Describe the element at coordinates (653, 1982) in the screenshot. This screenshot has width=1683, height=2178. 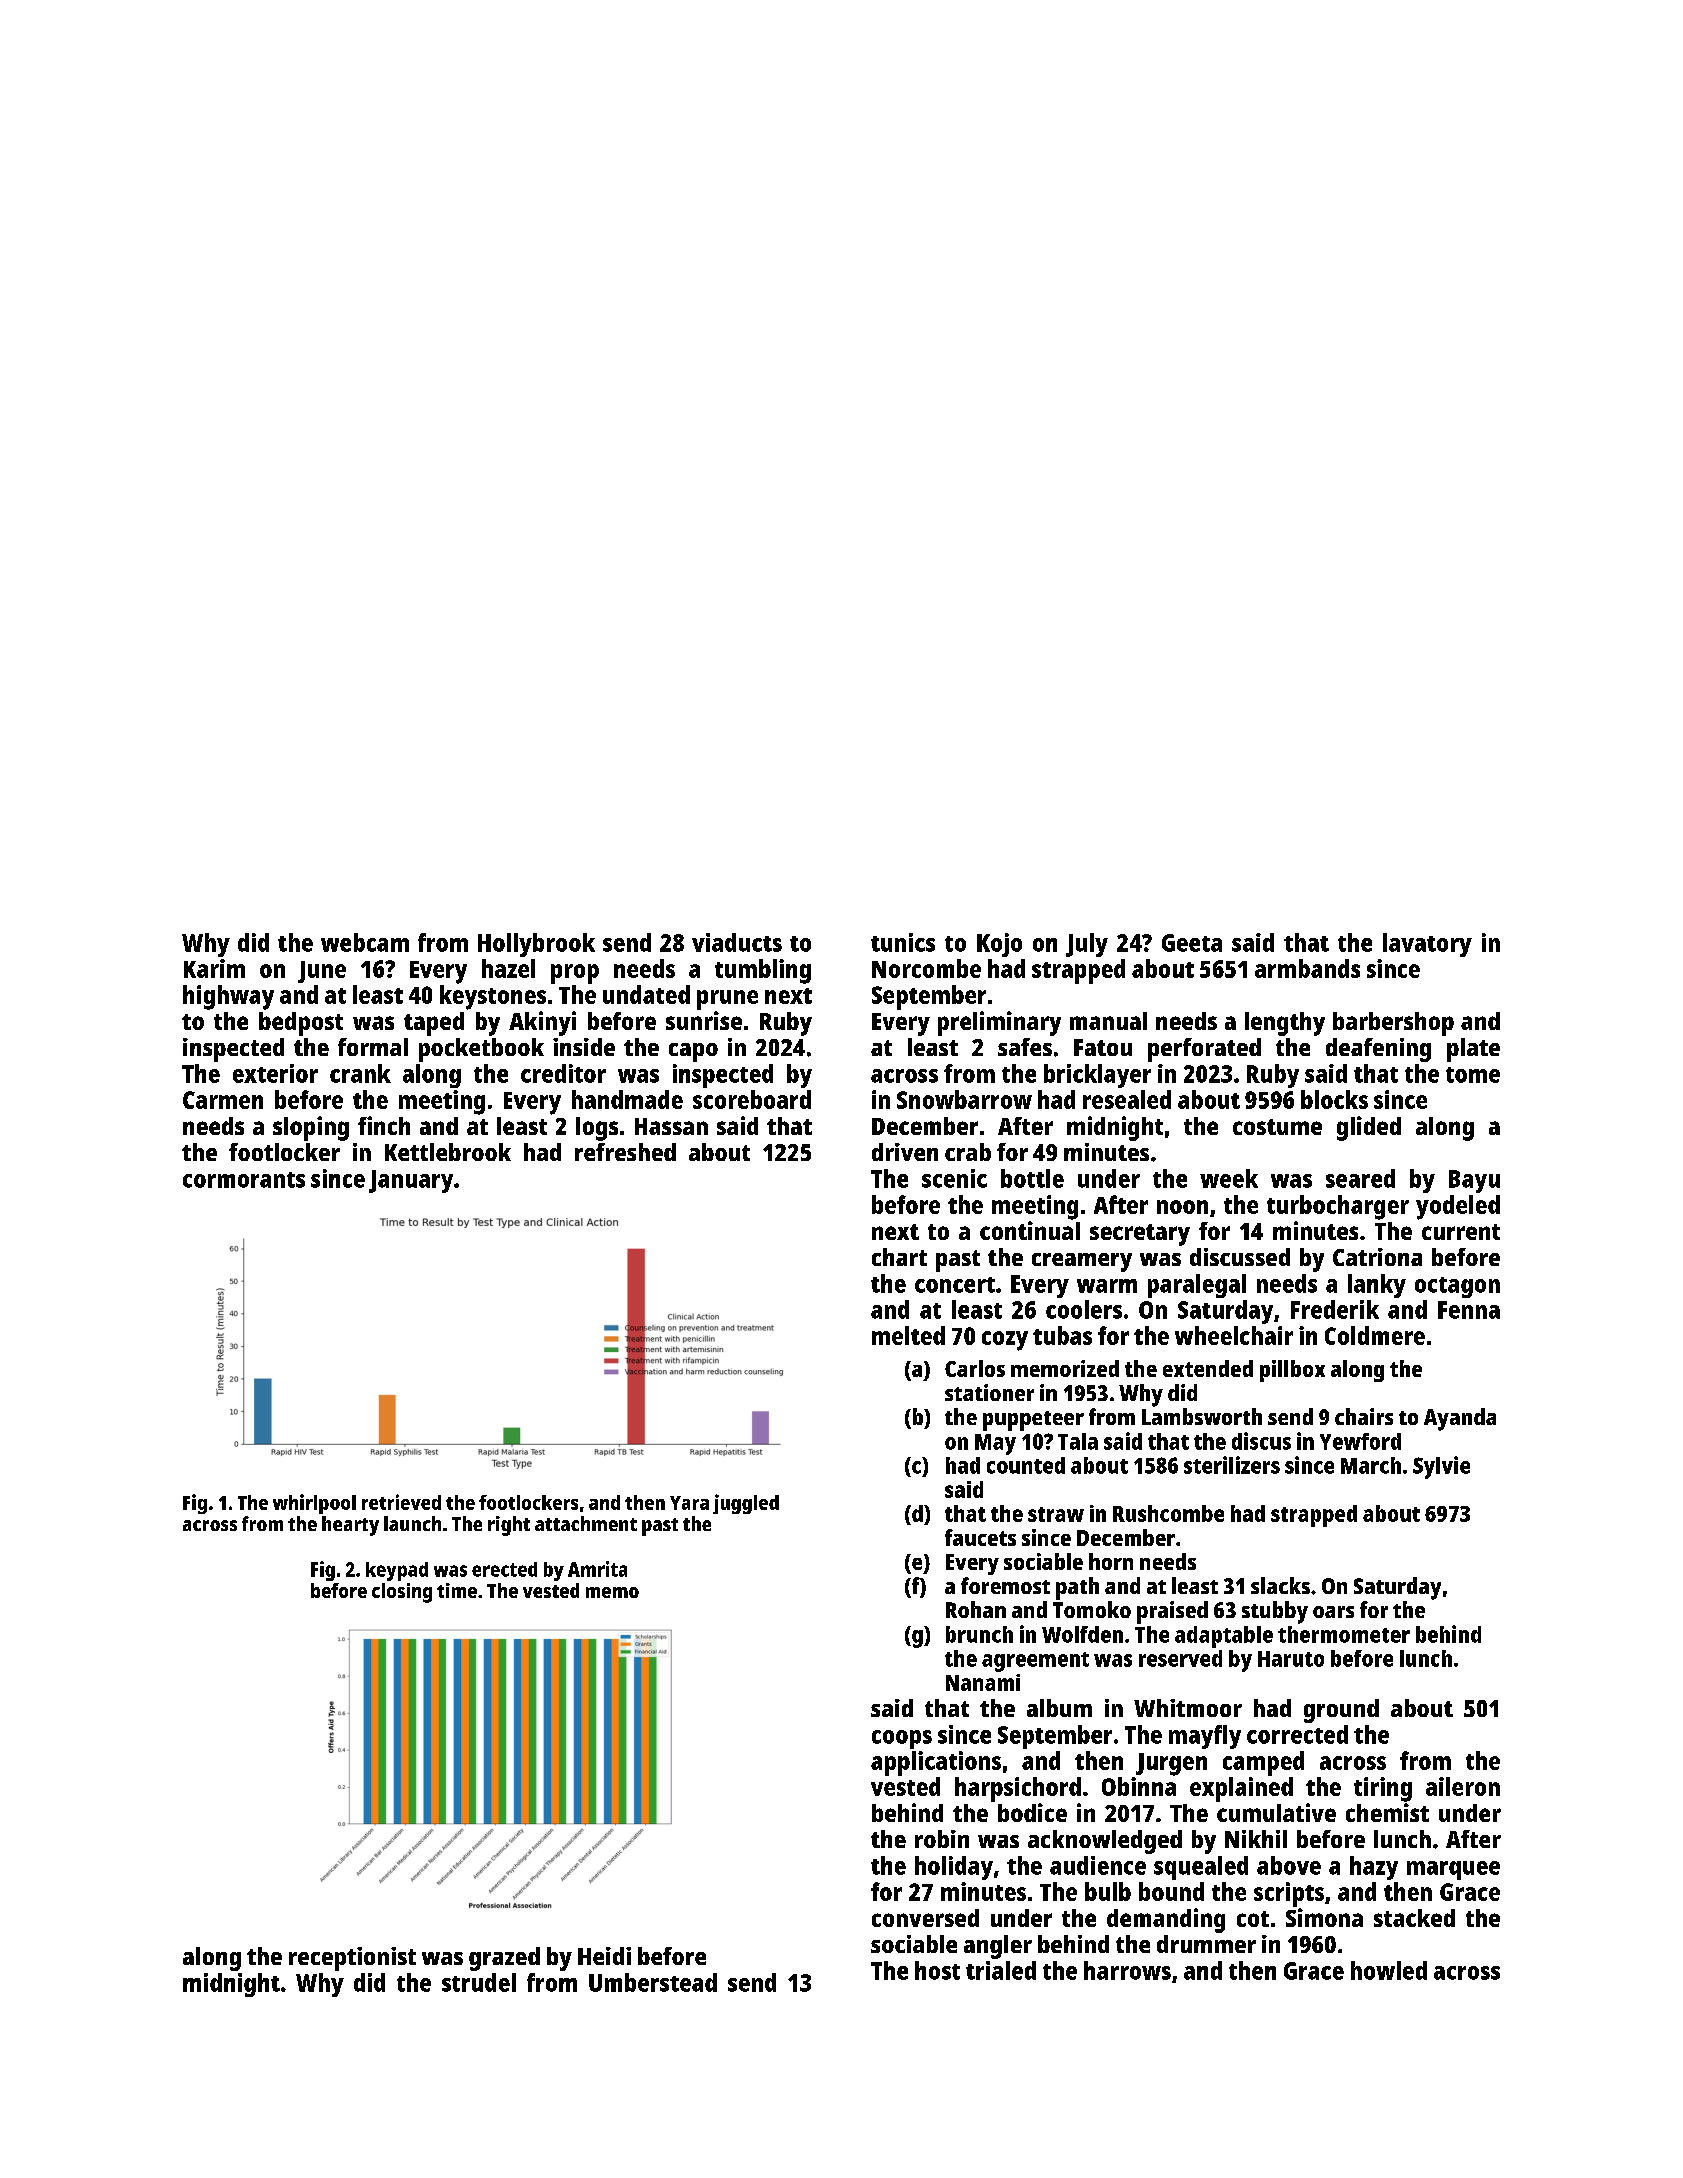
I see `Umberstead` at that location.
